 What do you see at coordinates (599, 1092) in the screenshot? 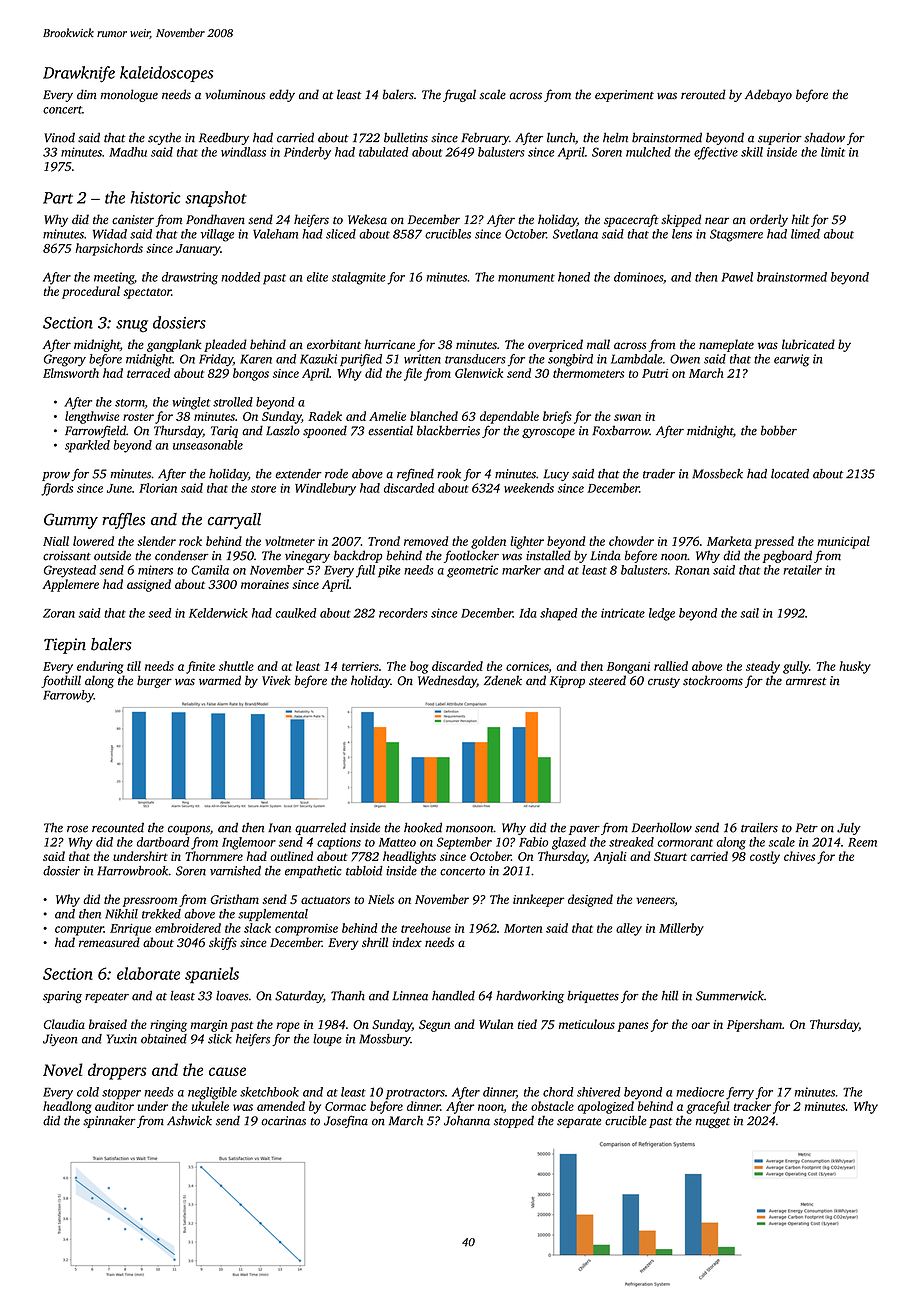
I see `shivered` at bounding box center [599, 1092].
